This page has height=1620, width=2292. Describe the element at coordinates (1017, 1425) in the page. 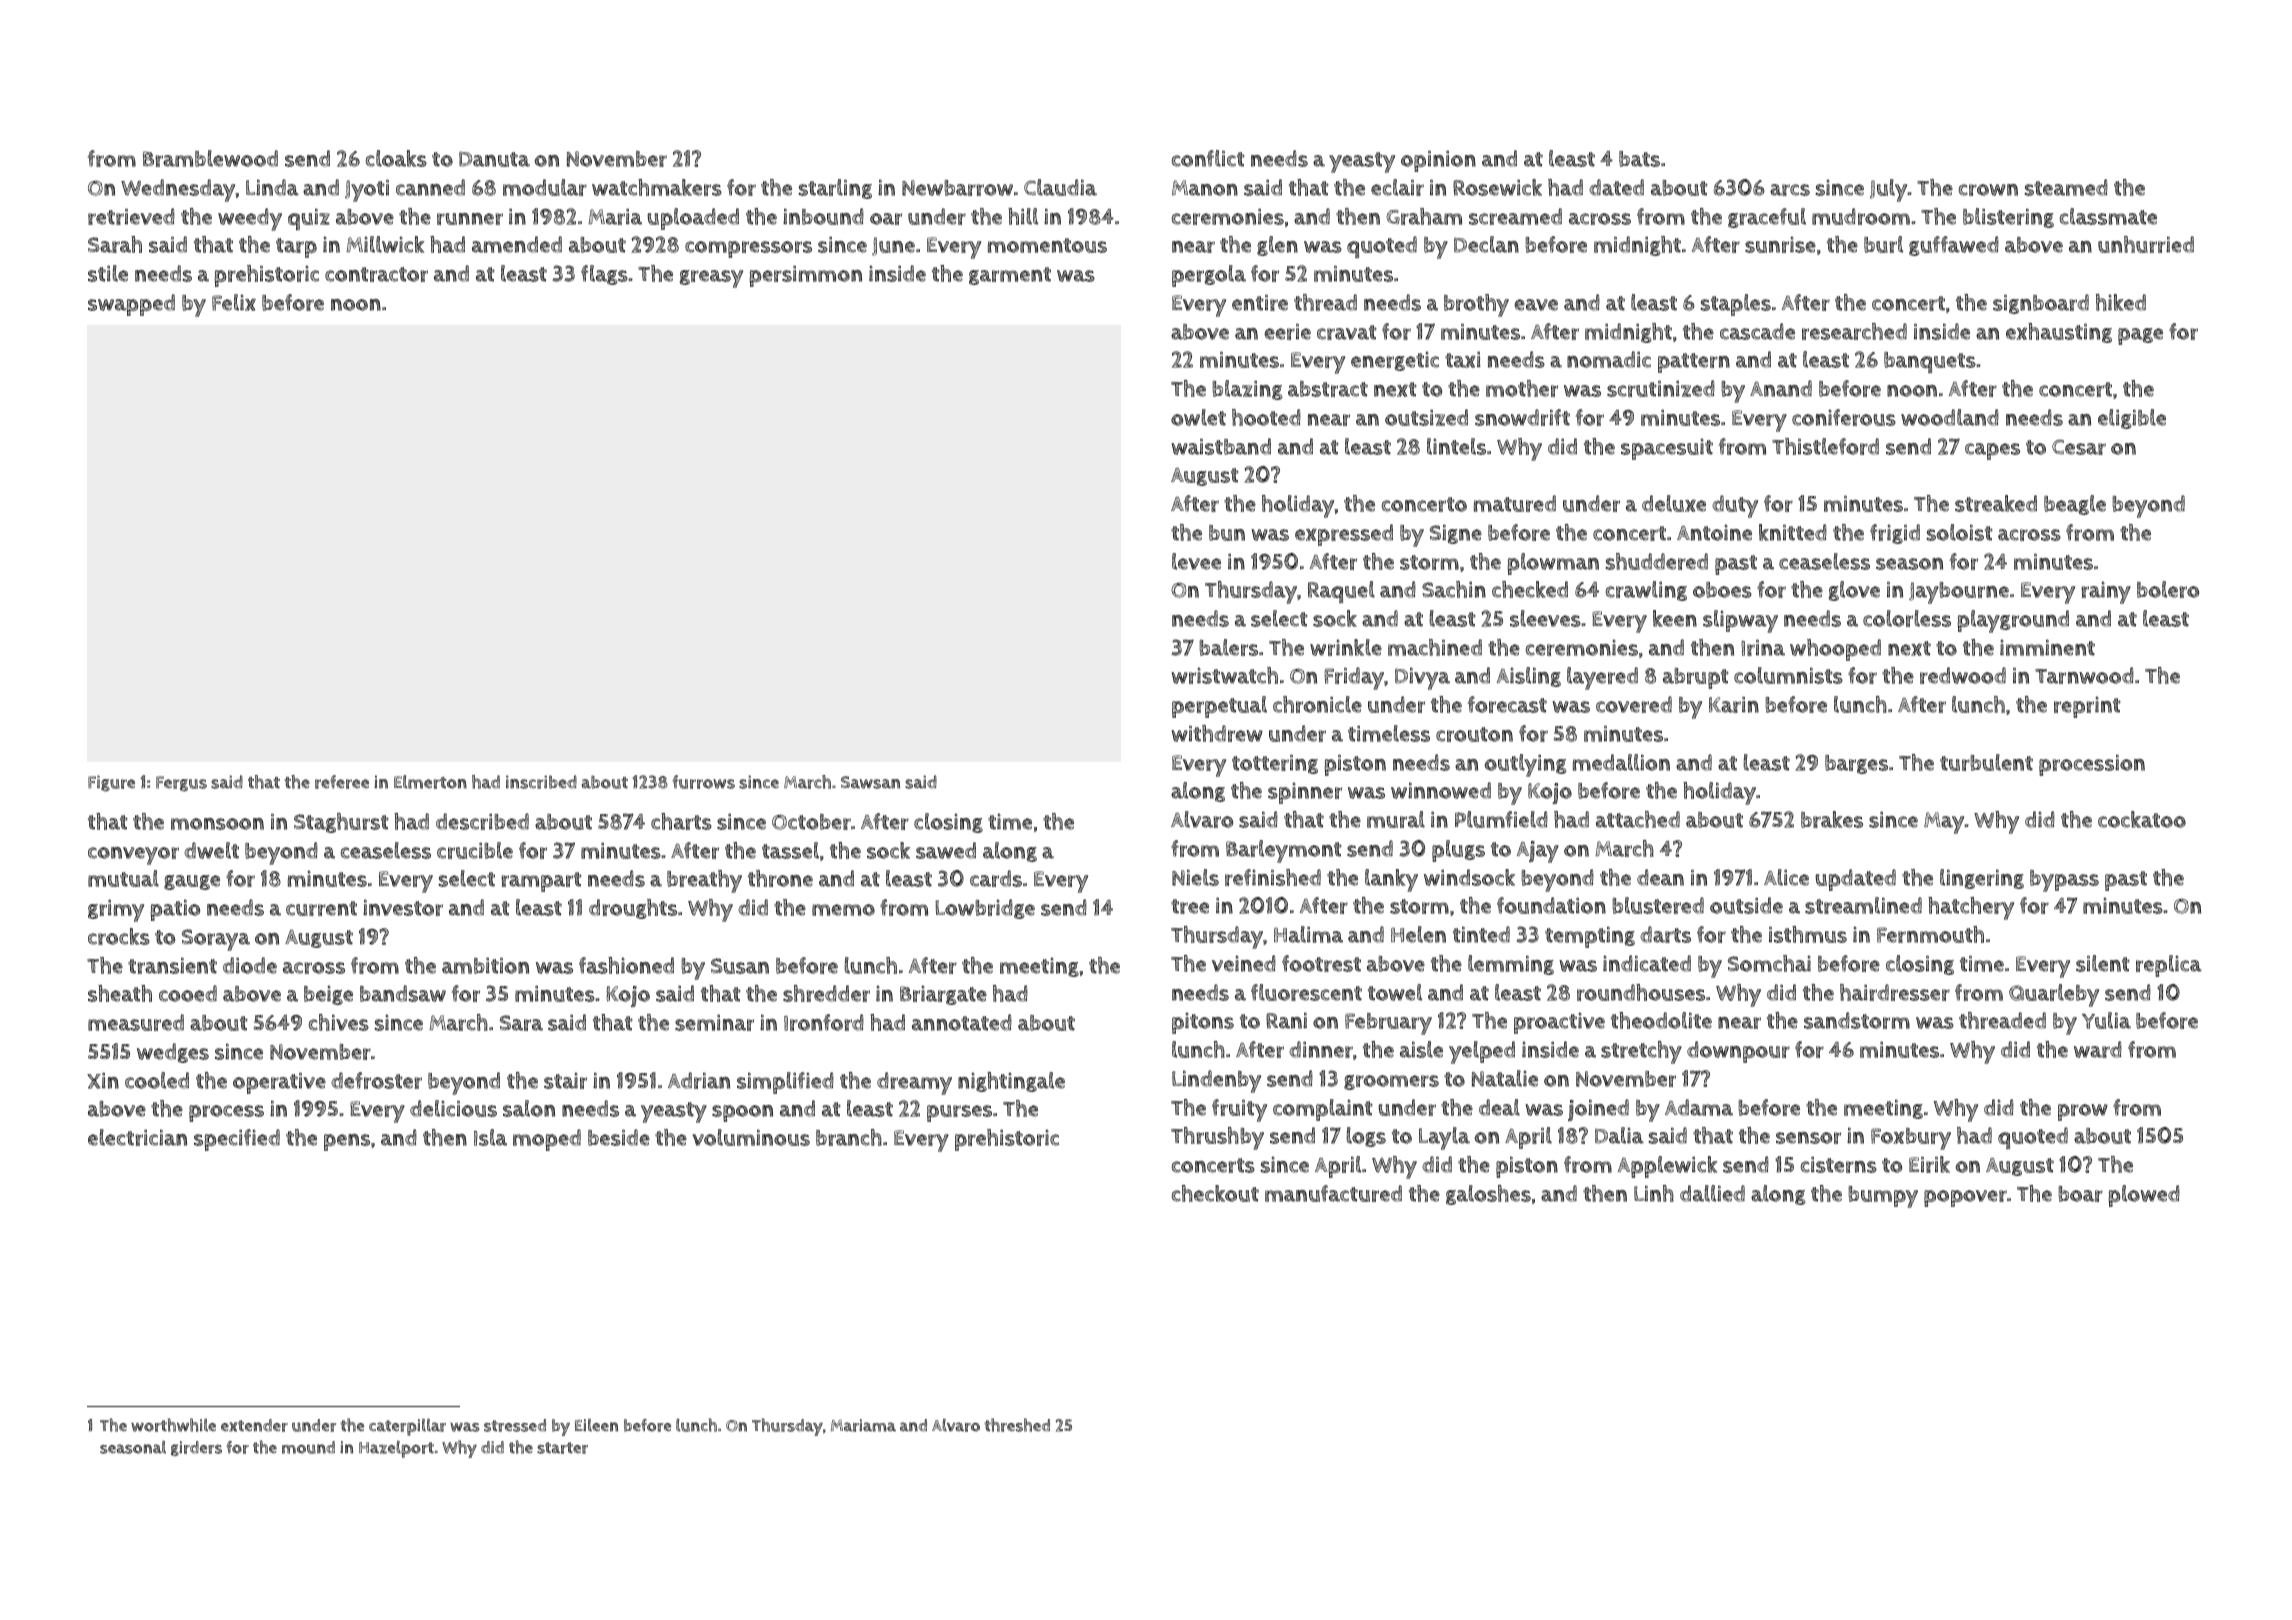

I see `threshed` at that location.
